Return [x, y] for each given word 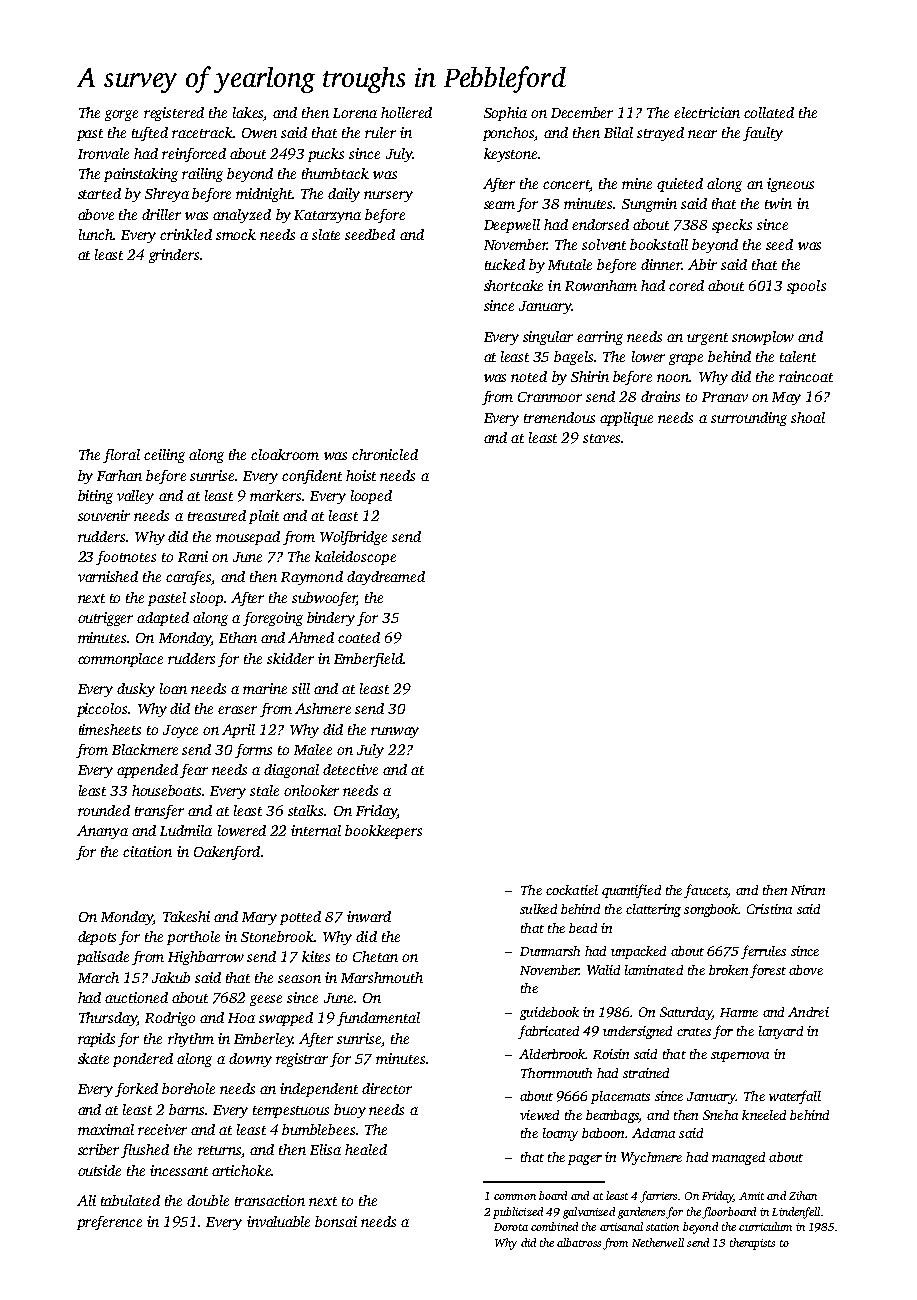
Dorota [511, 1227]
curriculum [765, 1226]
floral [121, 456]
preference [109, 1223]
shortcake [513, 285]
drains [660, 396]
